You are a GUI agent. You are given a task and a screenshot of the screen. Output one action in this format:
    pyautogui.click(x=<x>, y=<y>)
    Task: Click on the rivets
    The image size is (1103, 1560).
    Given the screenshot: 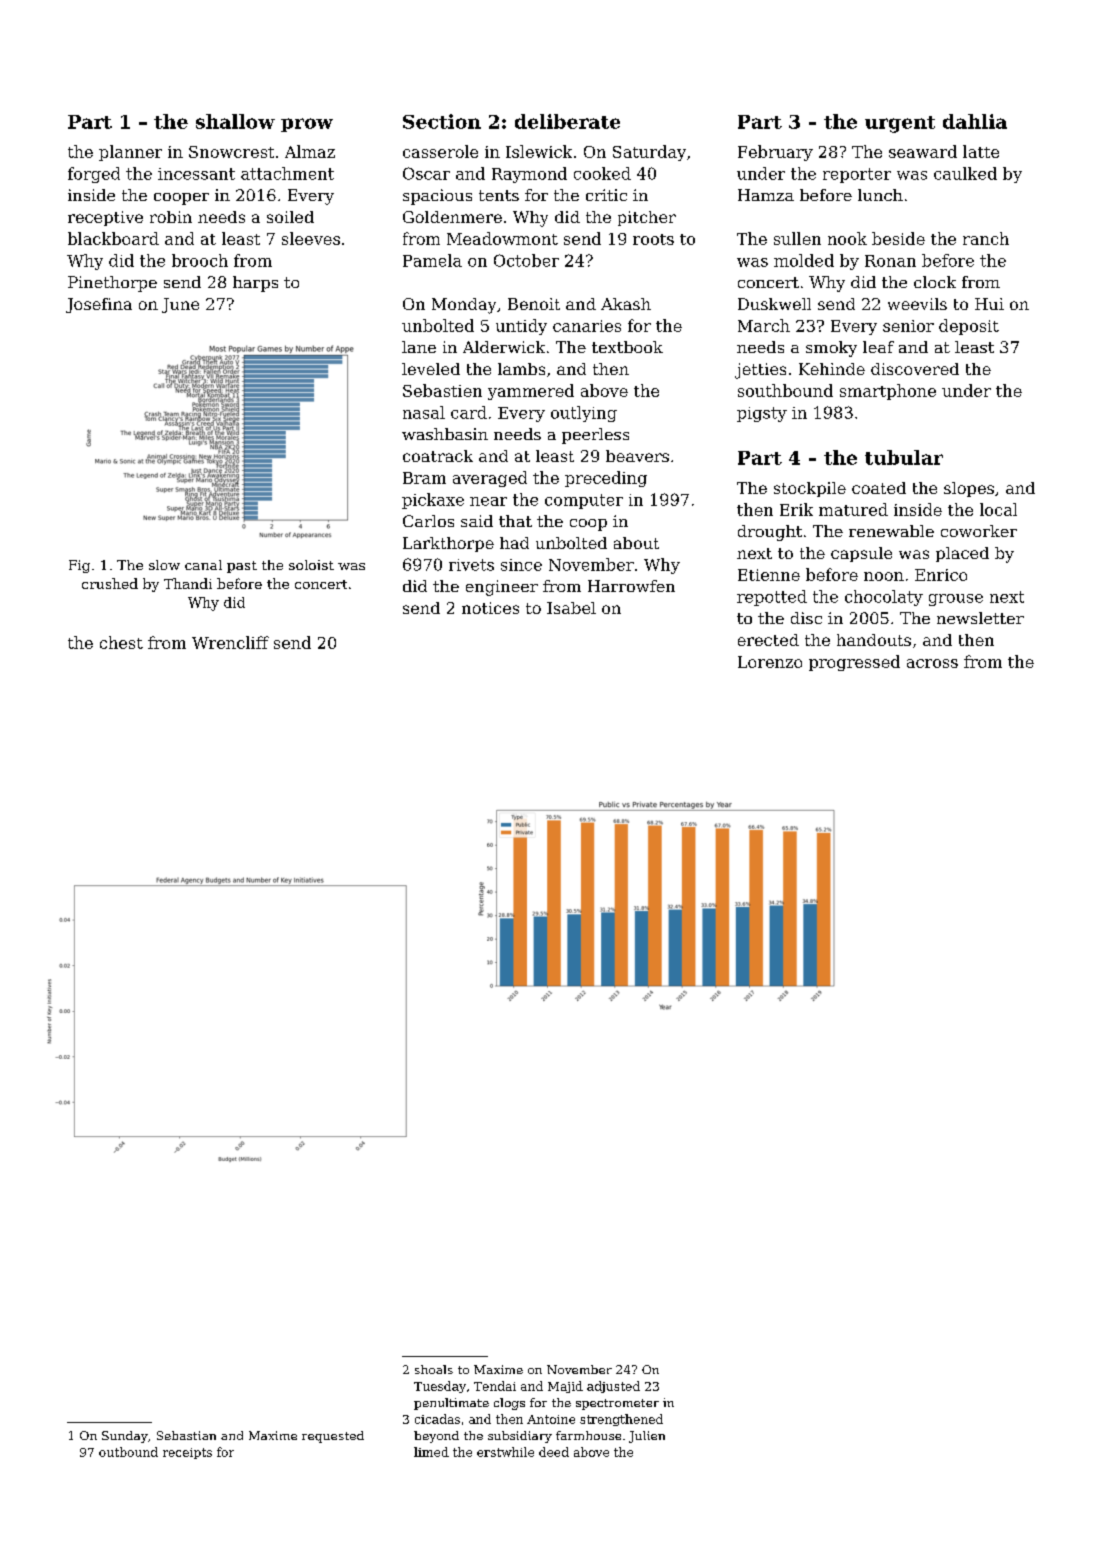 What is the action you would take?
    pyautogui.click(x=471, y=565)
